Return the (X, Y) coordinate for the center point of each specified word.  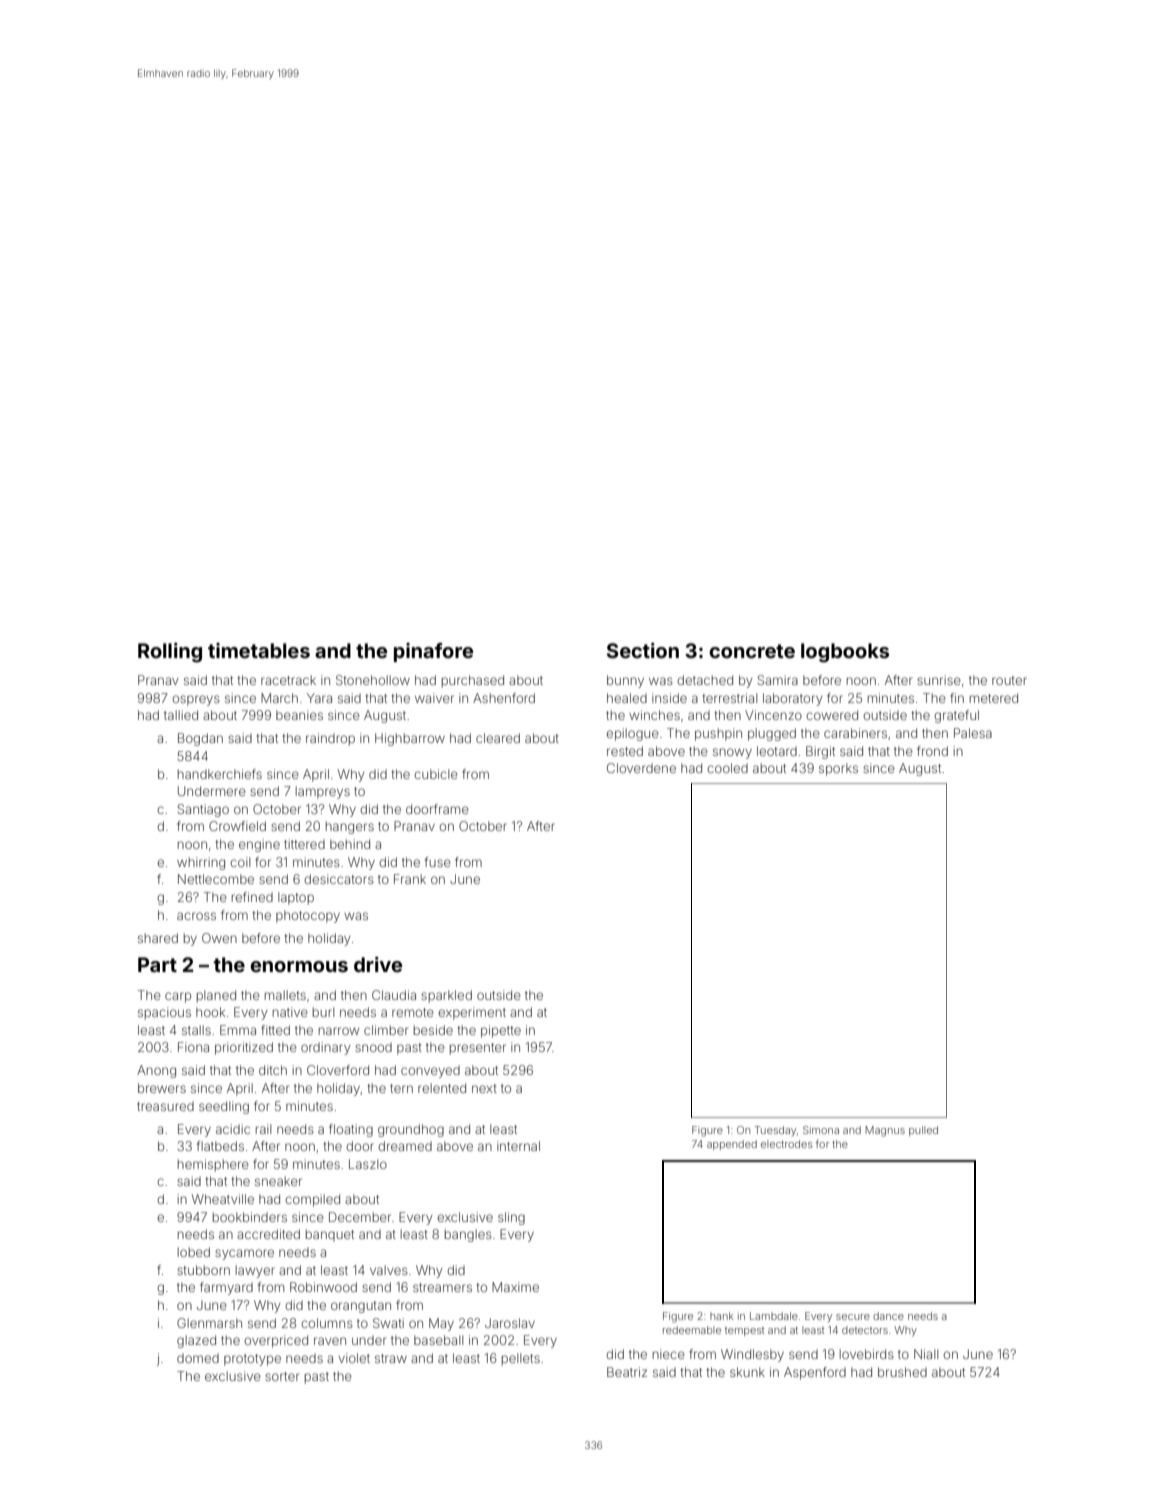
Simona (821, 1130)
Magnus (885, 1131)
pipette (501, 1031)
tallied (181, 715)
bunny (625, 681)
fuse (438, 862)
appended (732, 1145)
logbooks (845, 653)
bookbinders (250, 1217)
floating (351, 1130)
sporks (838, 769)
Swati (388, 1323)
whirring (201, 863)
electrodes (787, 1144)
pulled (923, 1131)
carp (178, 997)
